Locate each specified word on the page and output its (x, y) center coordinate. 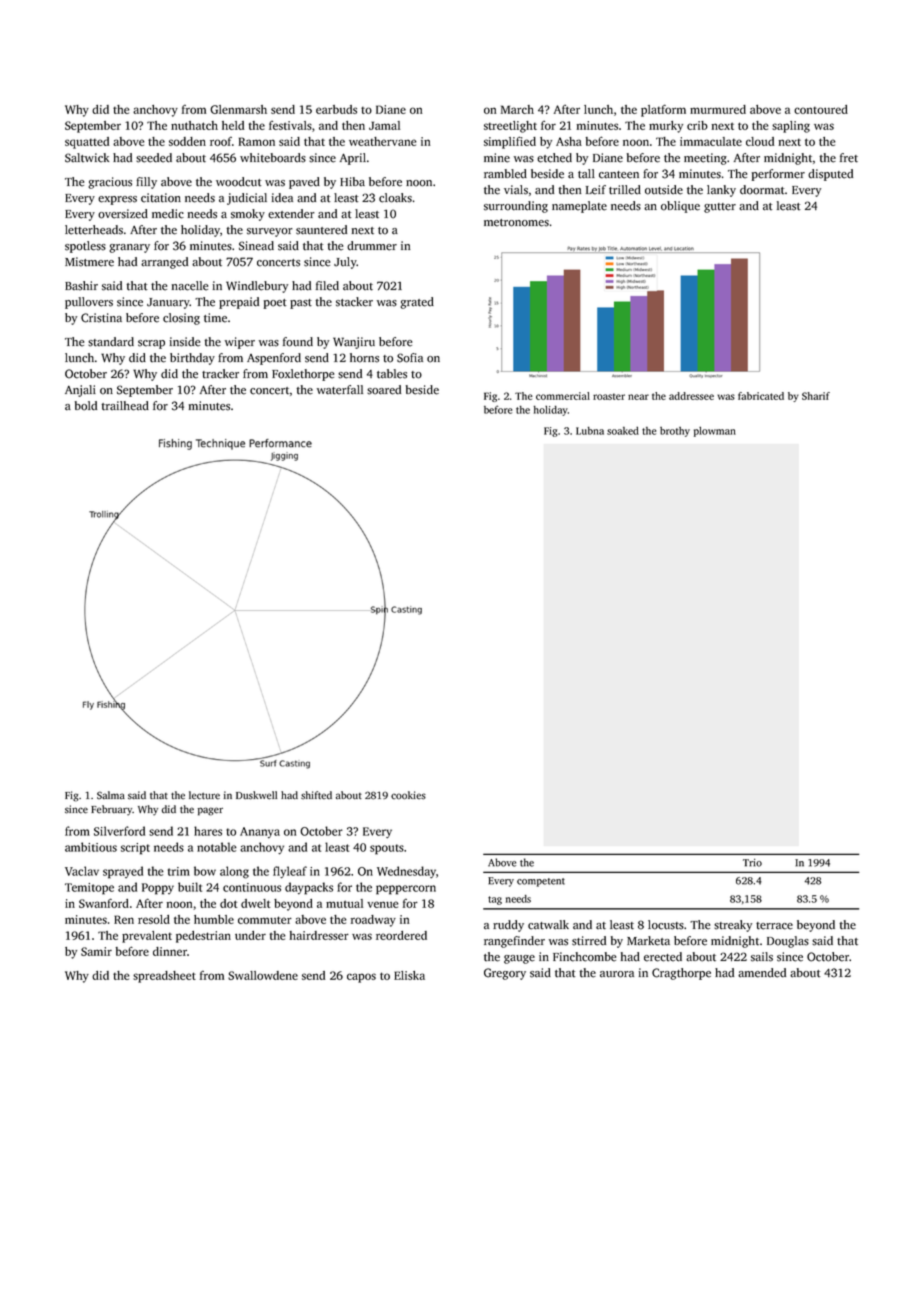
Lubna (590, 431)
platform (663, 110)
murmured (718, 109)
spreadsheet (164, 977)
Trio (752, 863)
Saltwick (87, 158)
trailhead (125, 406)
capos (361, 978)
